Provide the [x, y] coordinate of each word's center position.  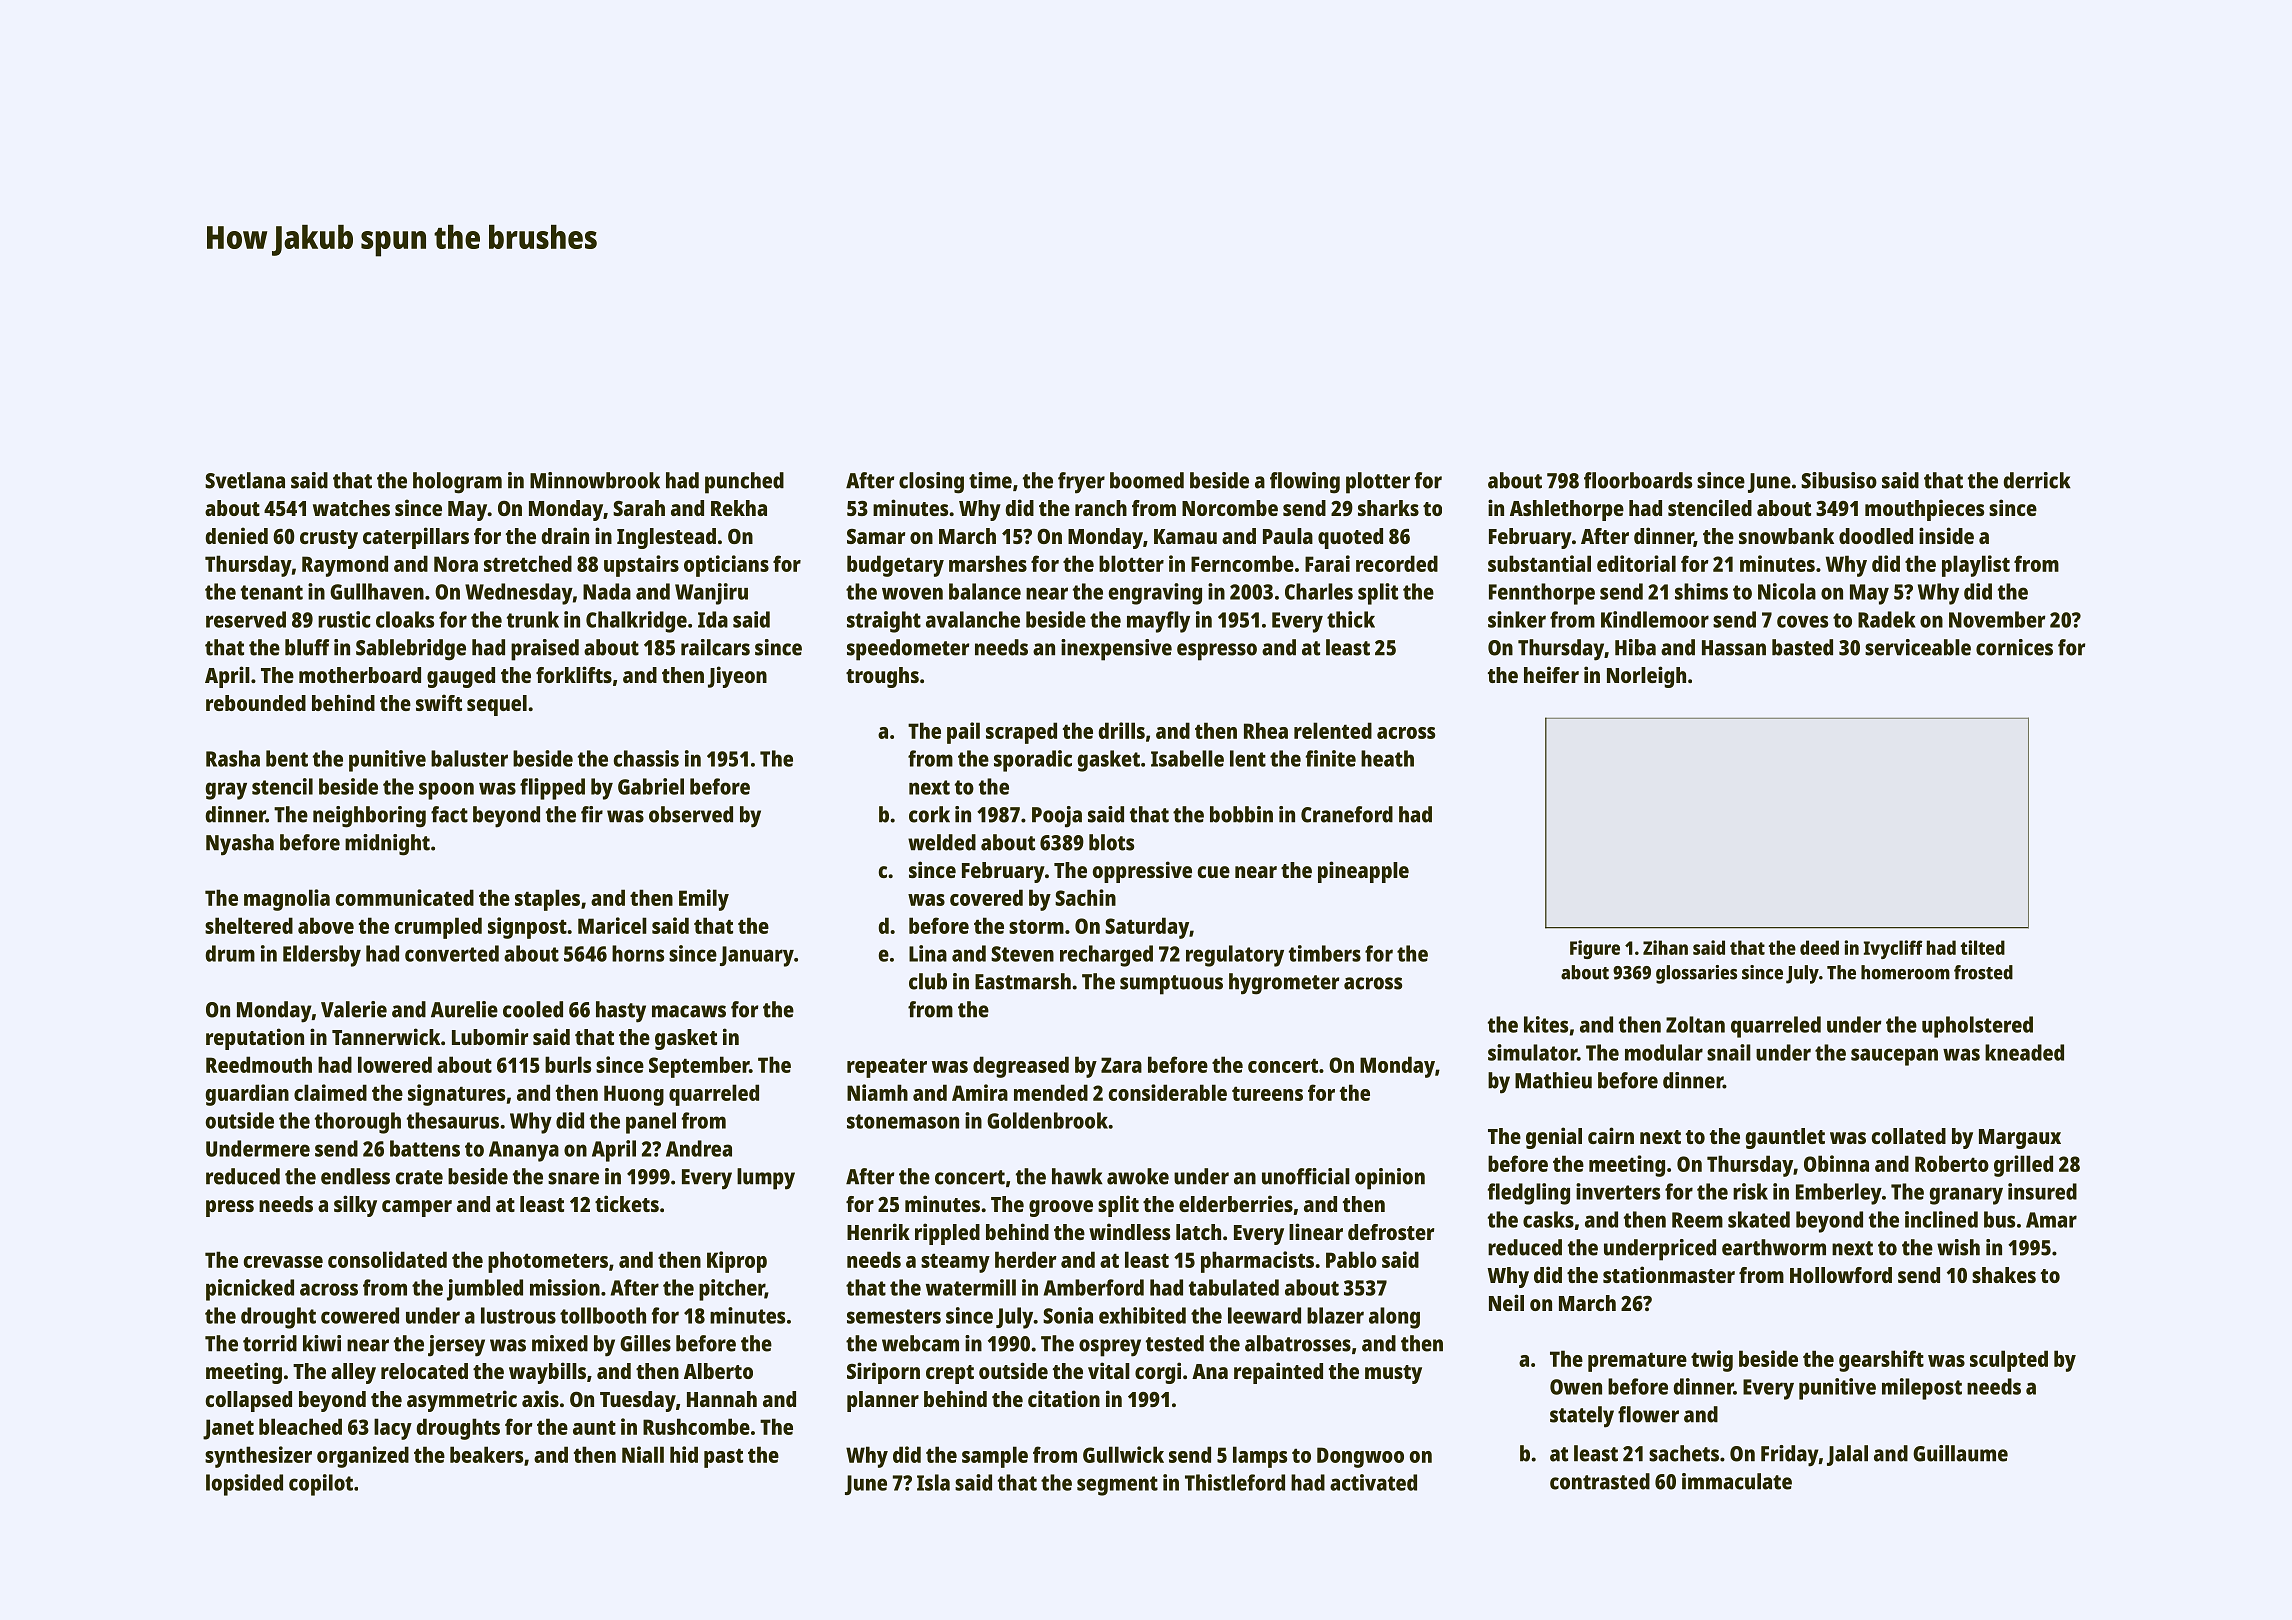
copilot [321, 1485]
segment [1117, 1486]
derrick [2037, 480]
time [990, 480]
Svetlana [245, 480]
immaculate [1737, 1481]
